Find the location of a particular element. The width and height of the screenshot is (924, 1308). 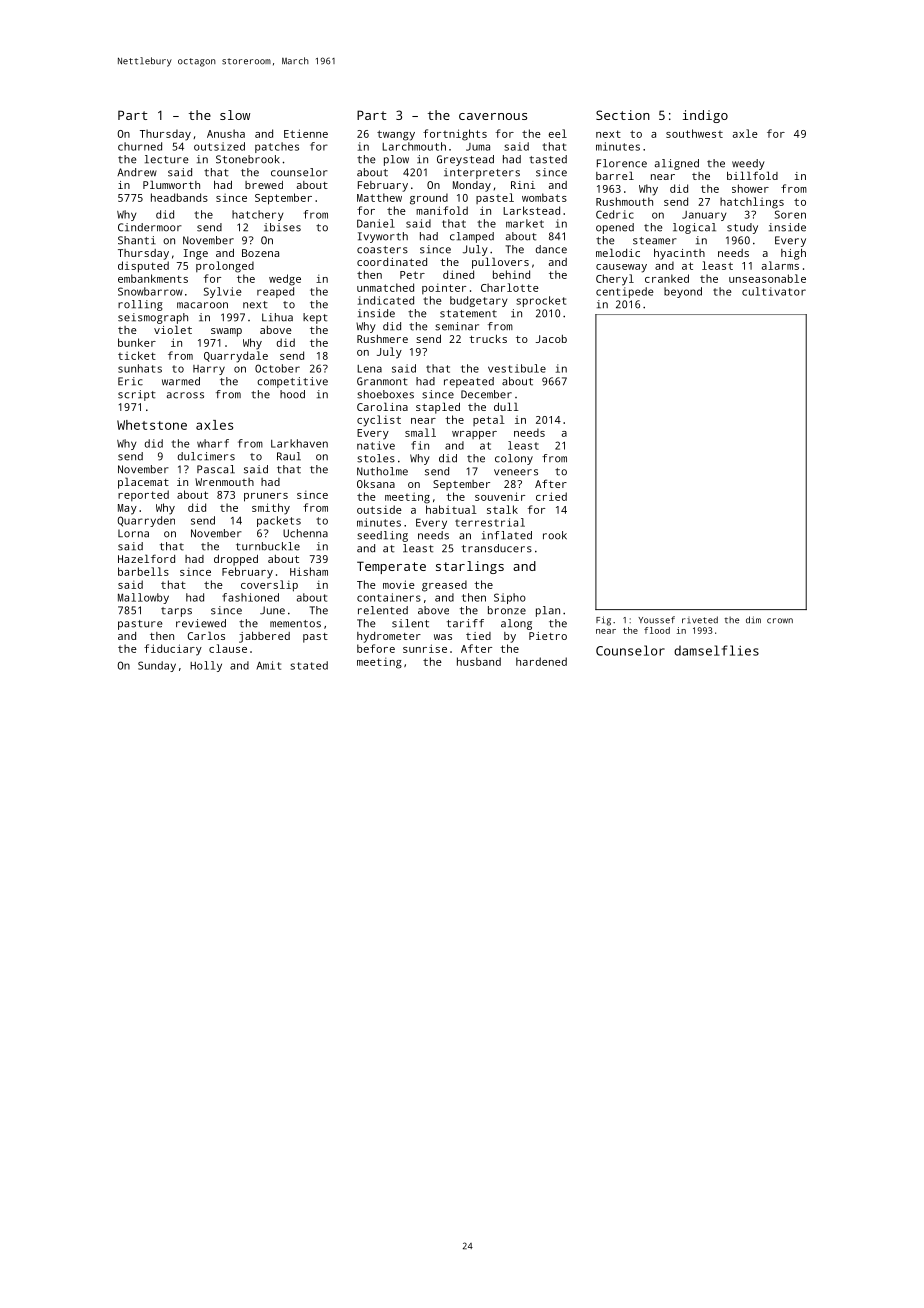

transducers is located at coordinates (497, 548).
